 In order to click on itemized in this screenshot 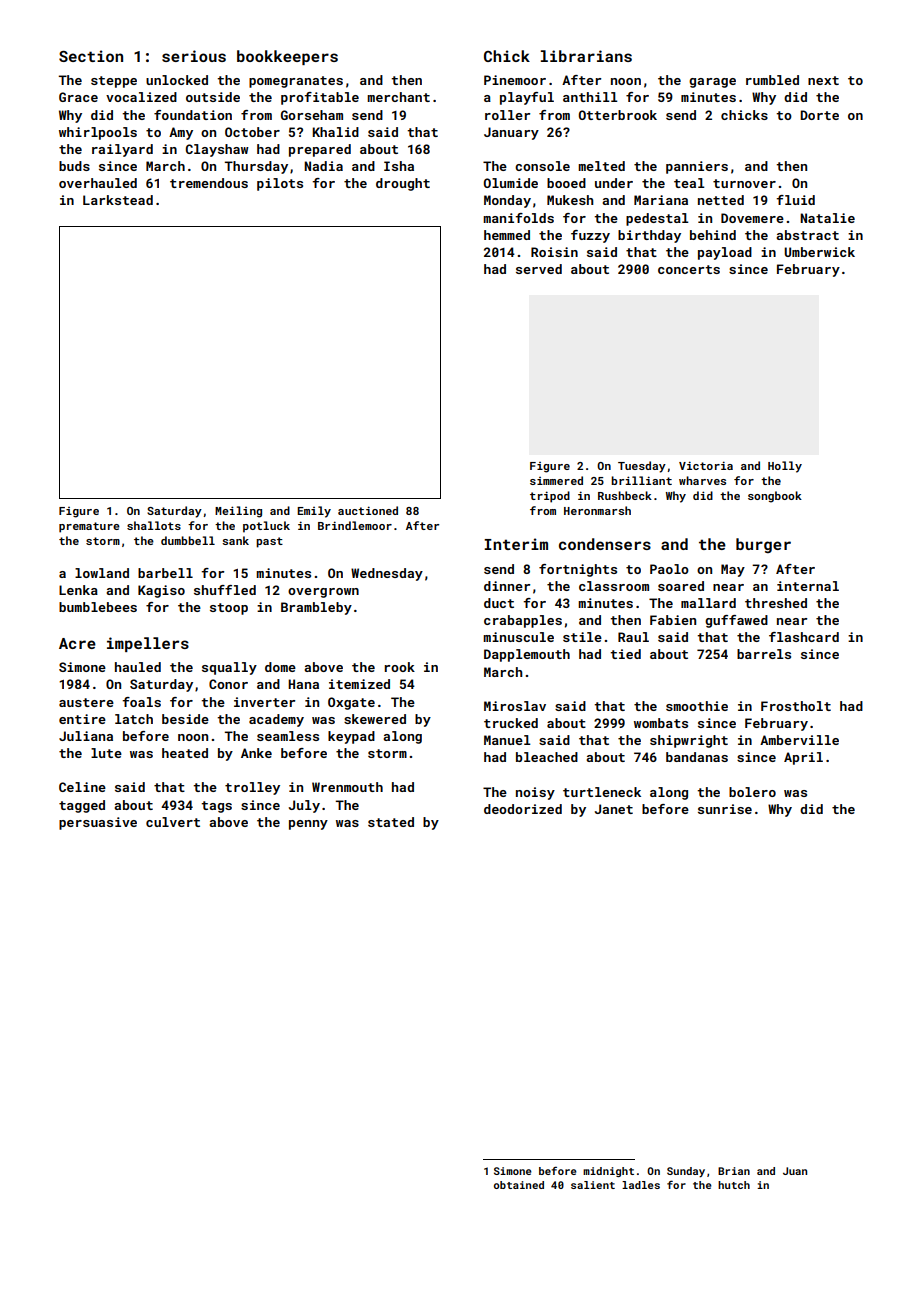, I will do `click(359, 684)`.
